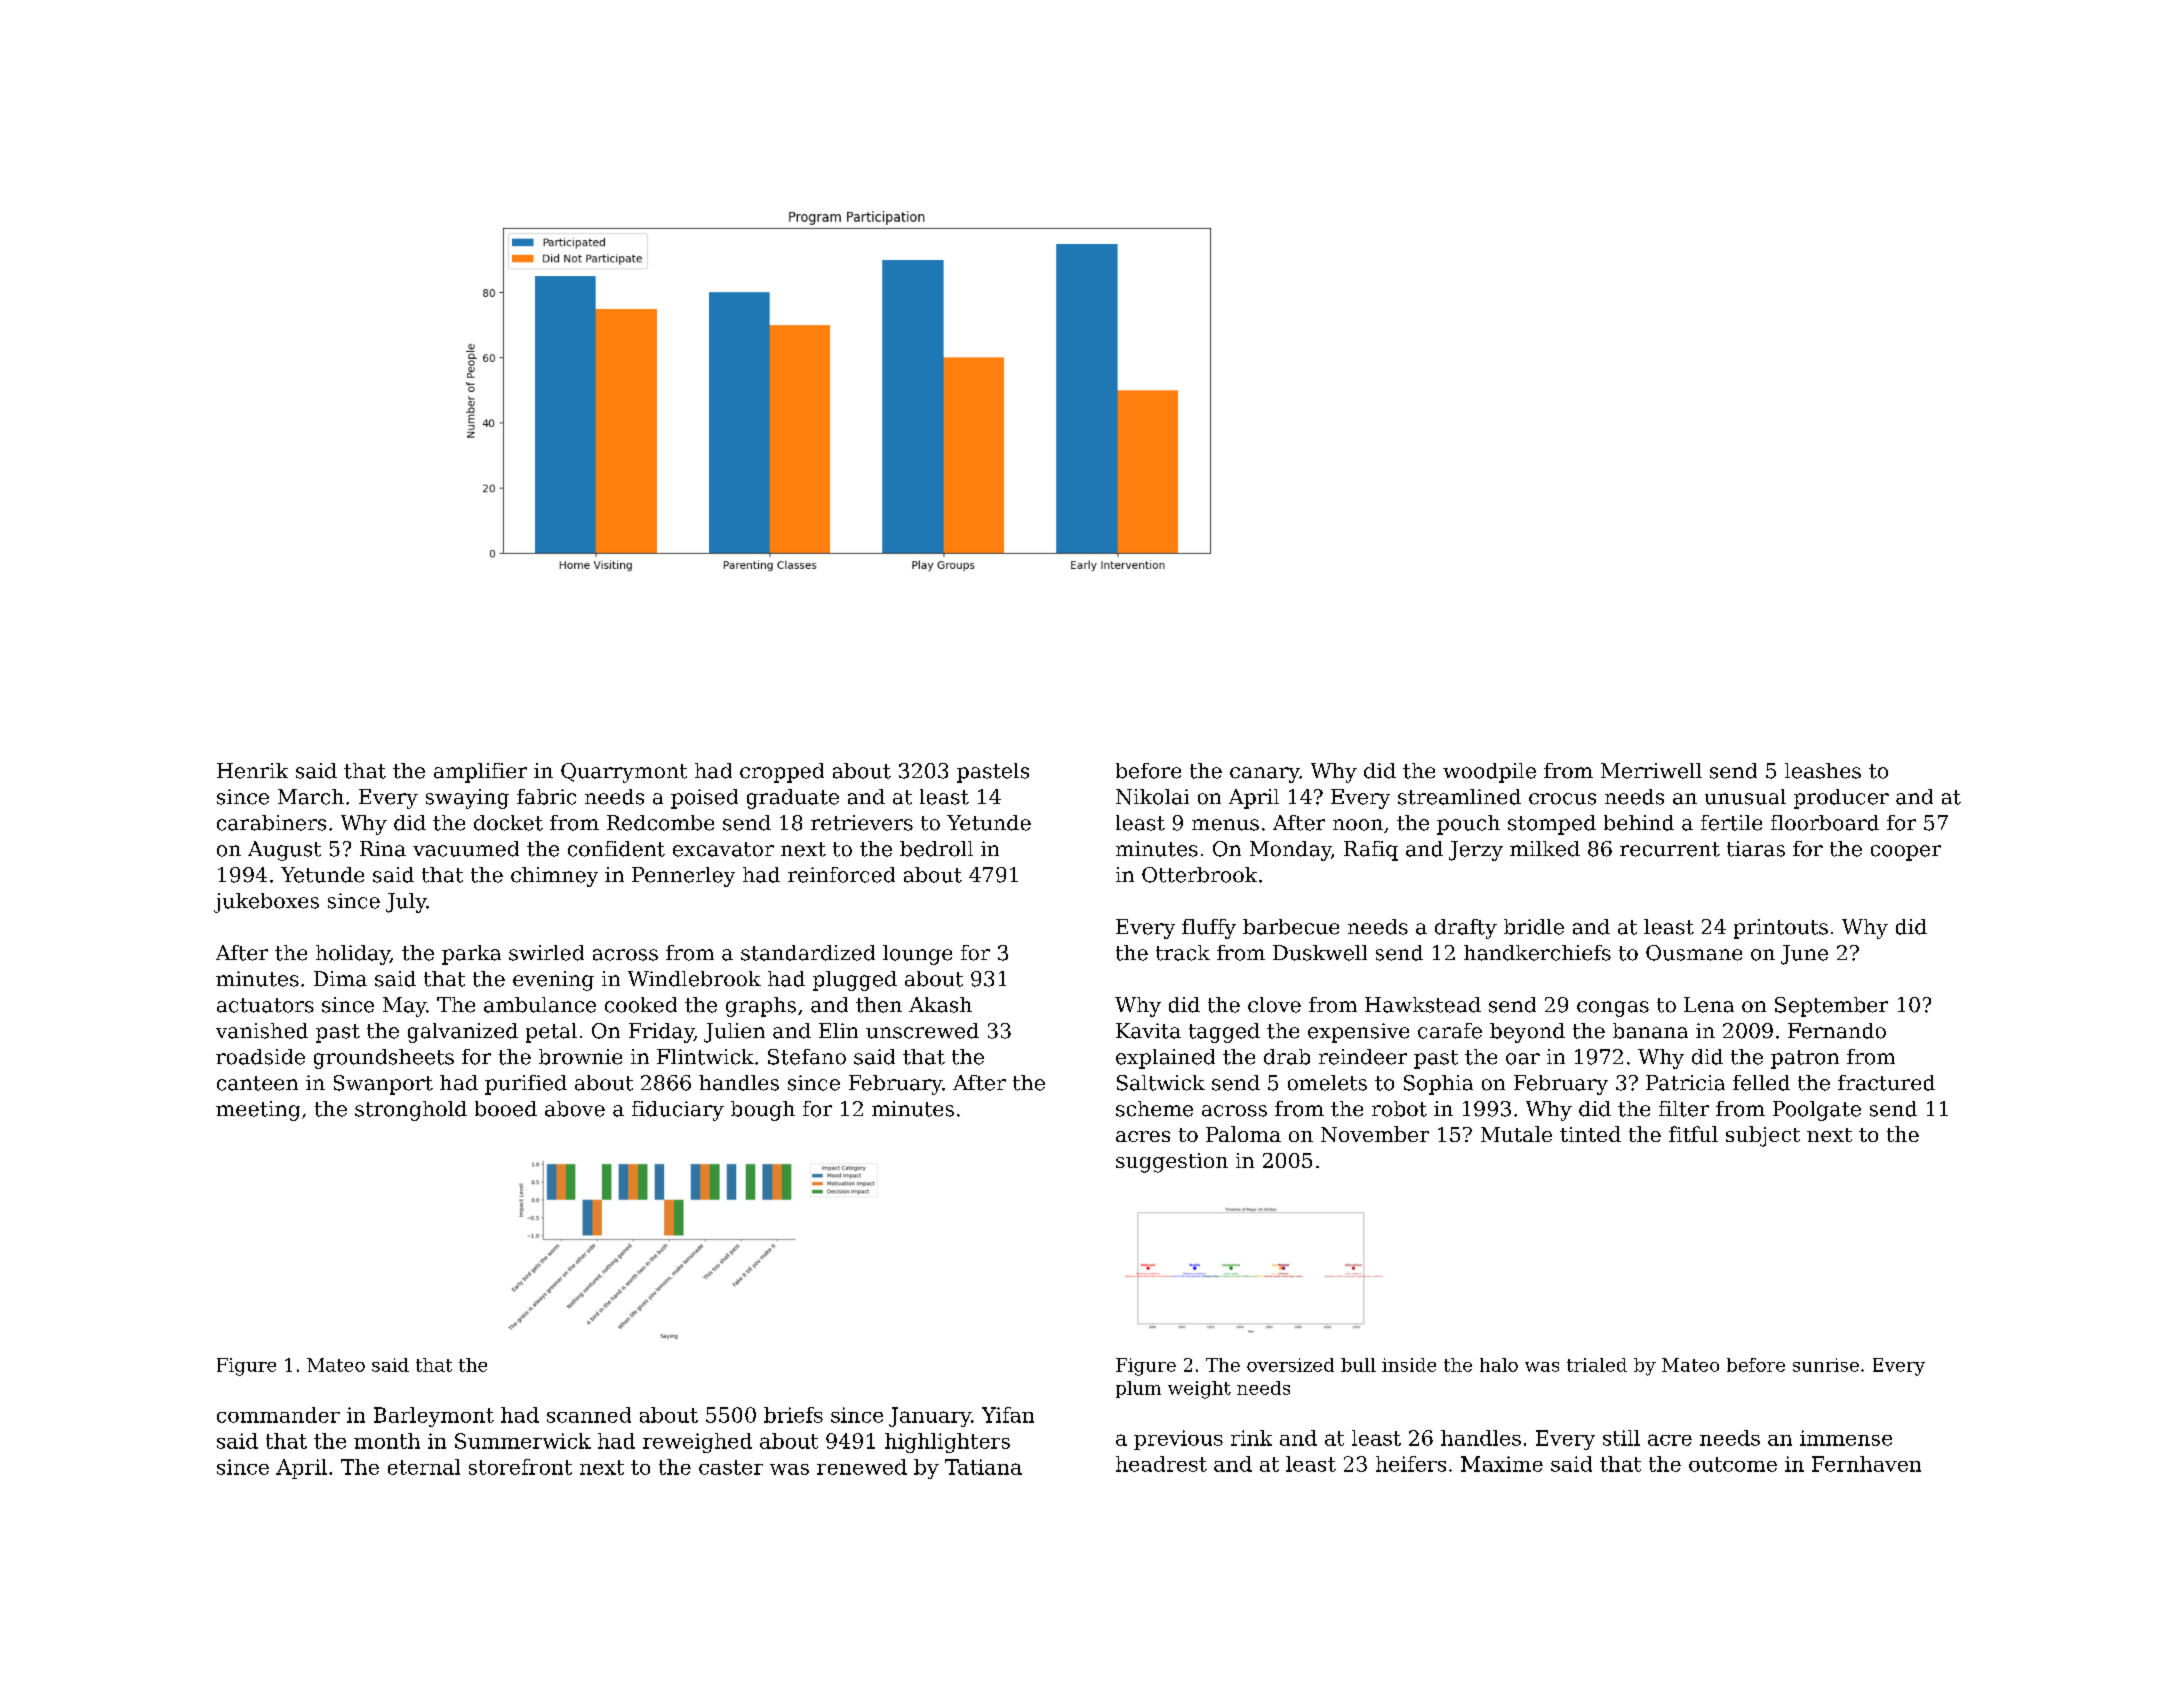 The image size is (2178, 1683). What do you see at coordinates (1694, 953) in the screenshot?
I see `Ousmane` at bounding box center [1694, 953].
